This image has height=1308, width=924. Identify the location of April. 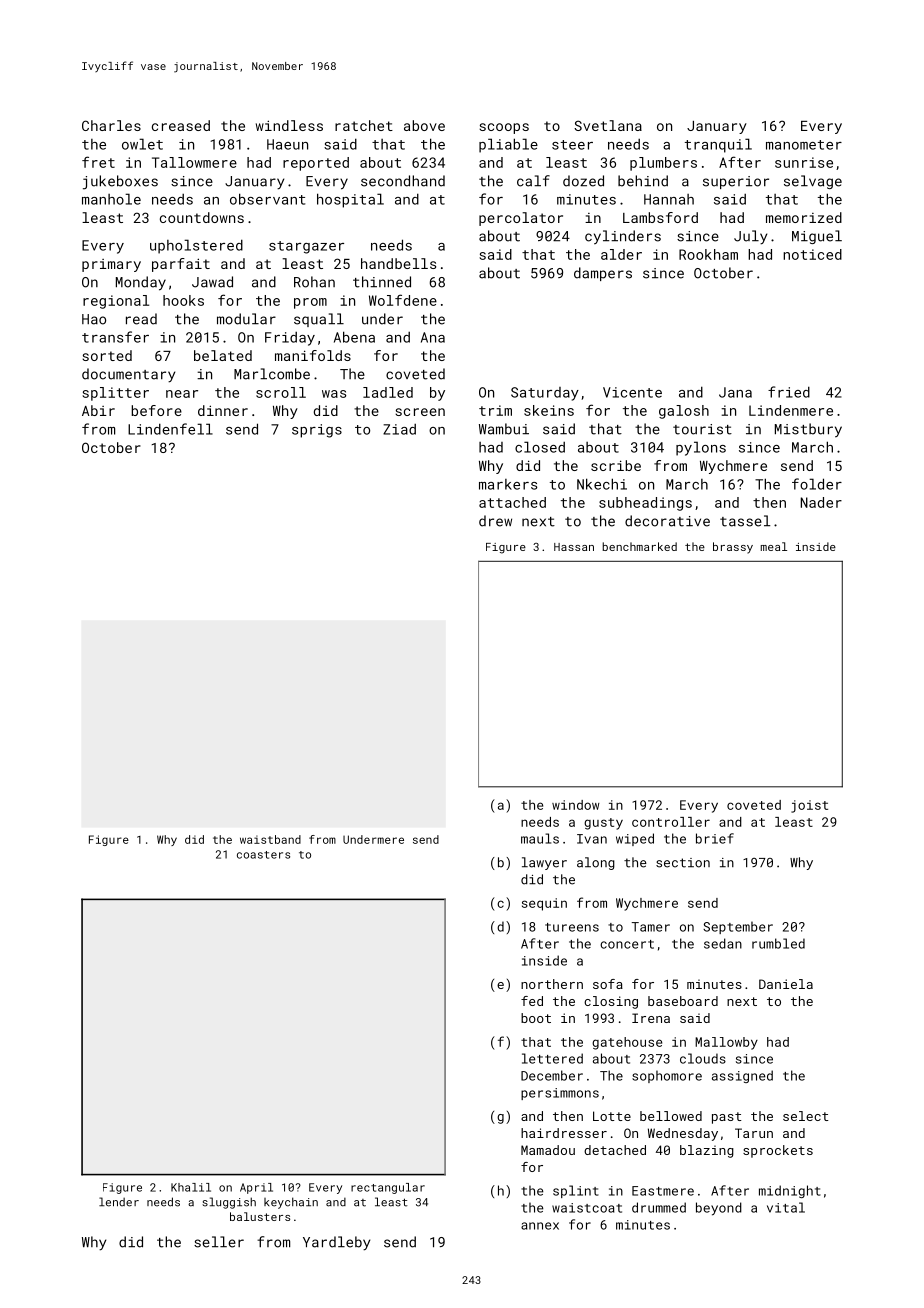
(256, 1188).
